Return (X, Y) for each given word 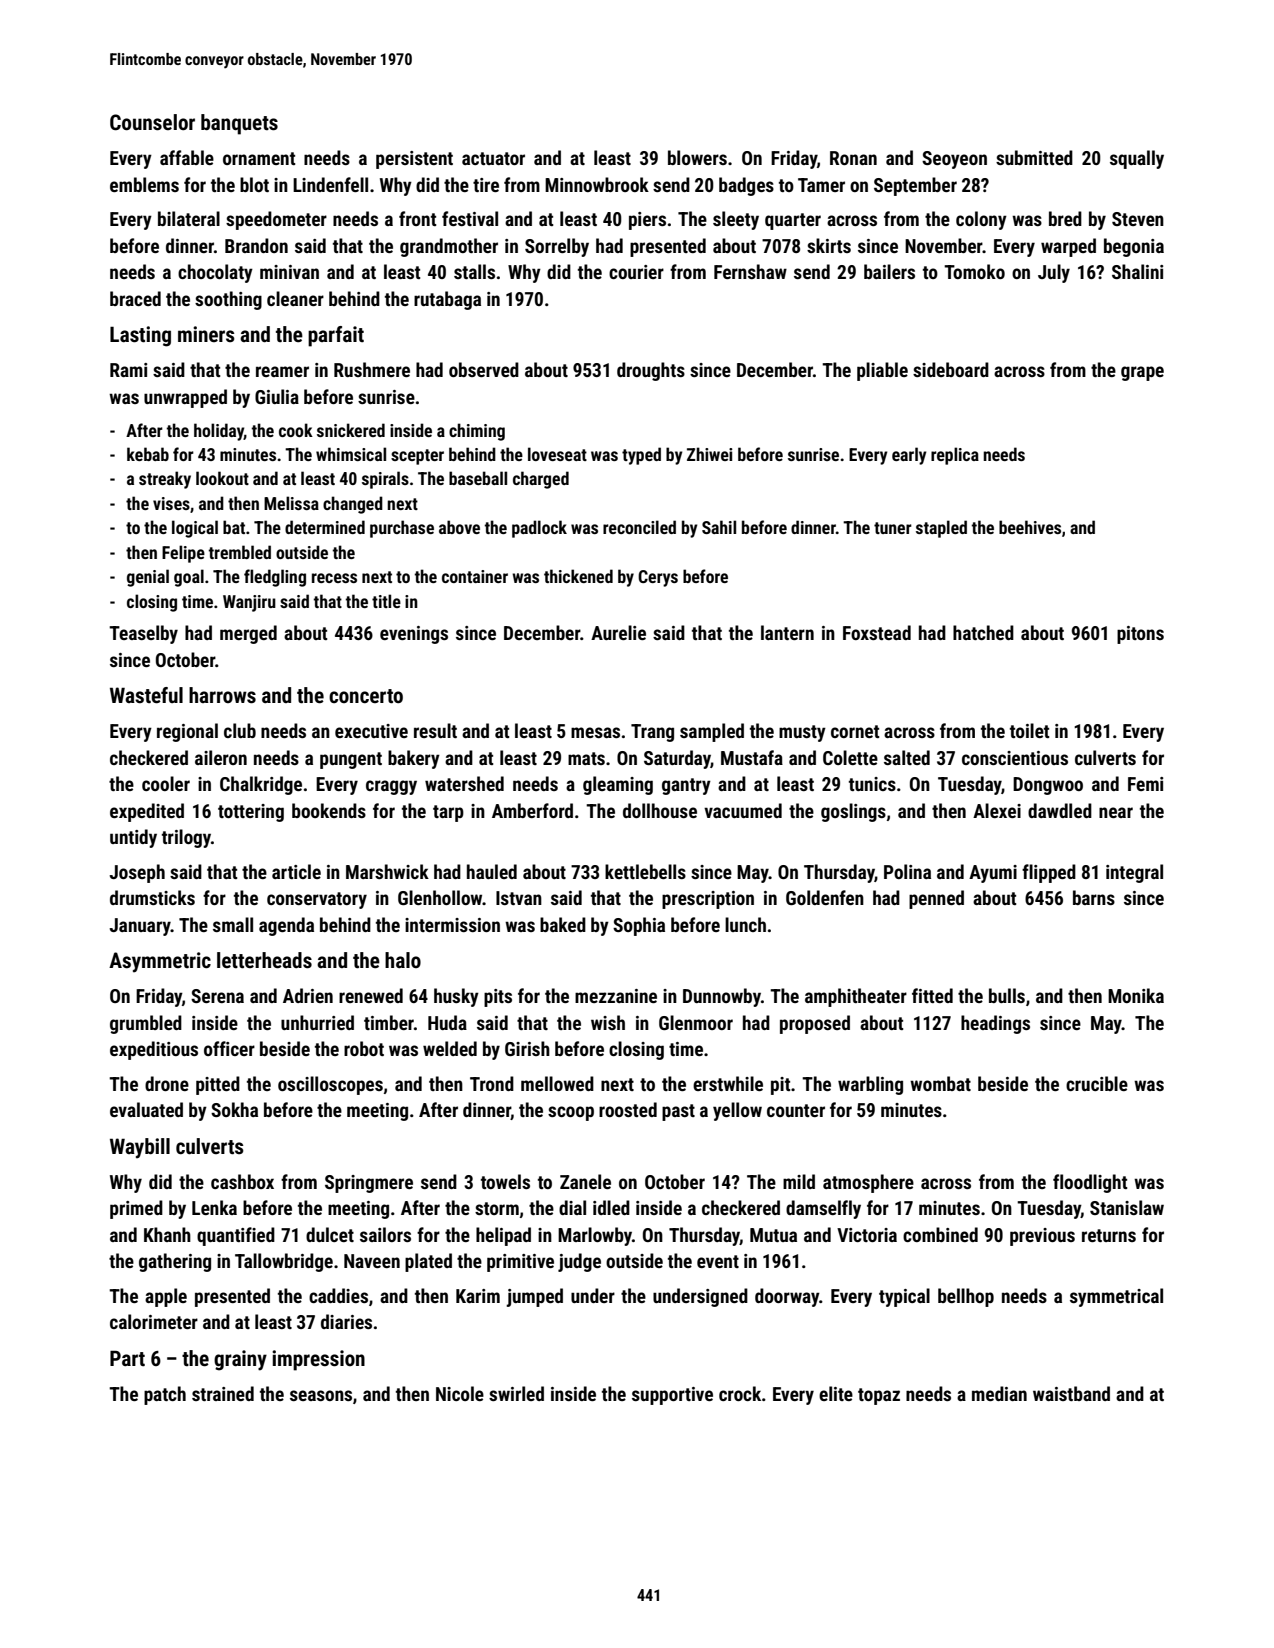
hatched (983, 632)
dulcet (330, 1234)
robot (364, 1048)
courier (636, 272)
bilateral (189, 218)
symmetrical (1116, 1297)
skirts (829, 245)
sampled (712, 732)
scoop (571, 1113)
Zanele (585, 1181)
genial (148, 578)
